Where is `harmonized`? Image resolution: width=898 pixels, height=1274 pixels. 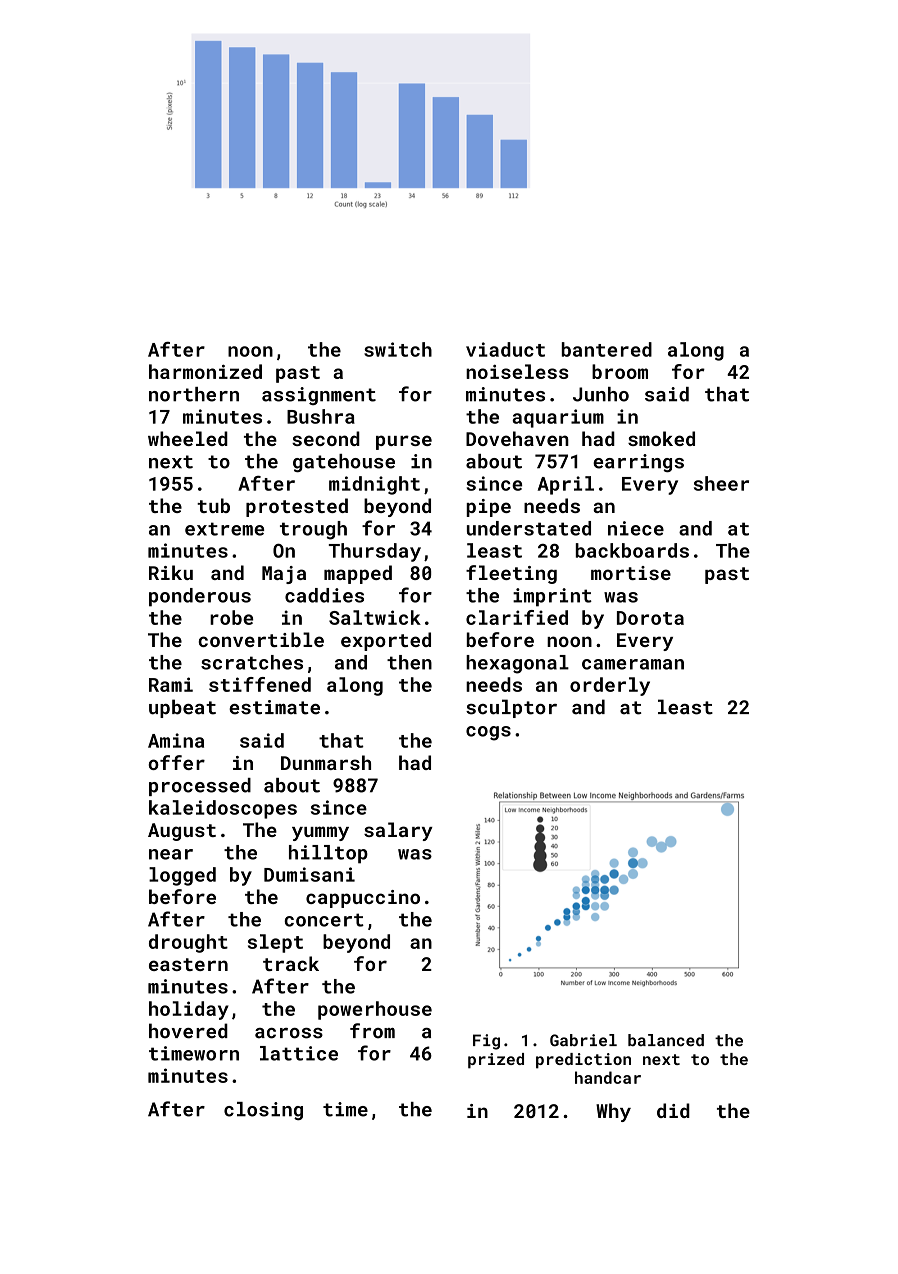 harmonized is located at coordinates (205, 371).
